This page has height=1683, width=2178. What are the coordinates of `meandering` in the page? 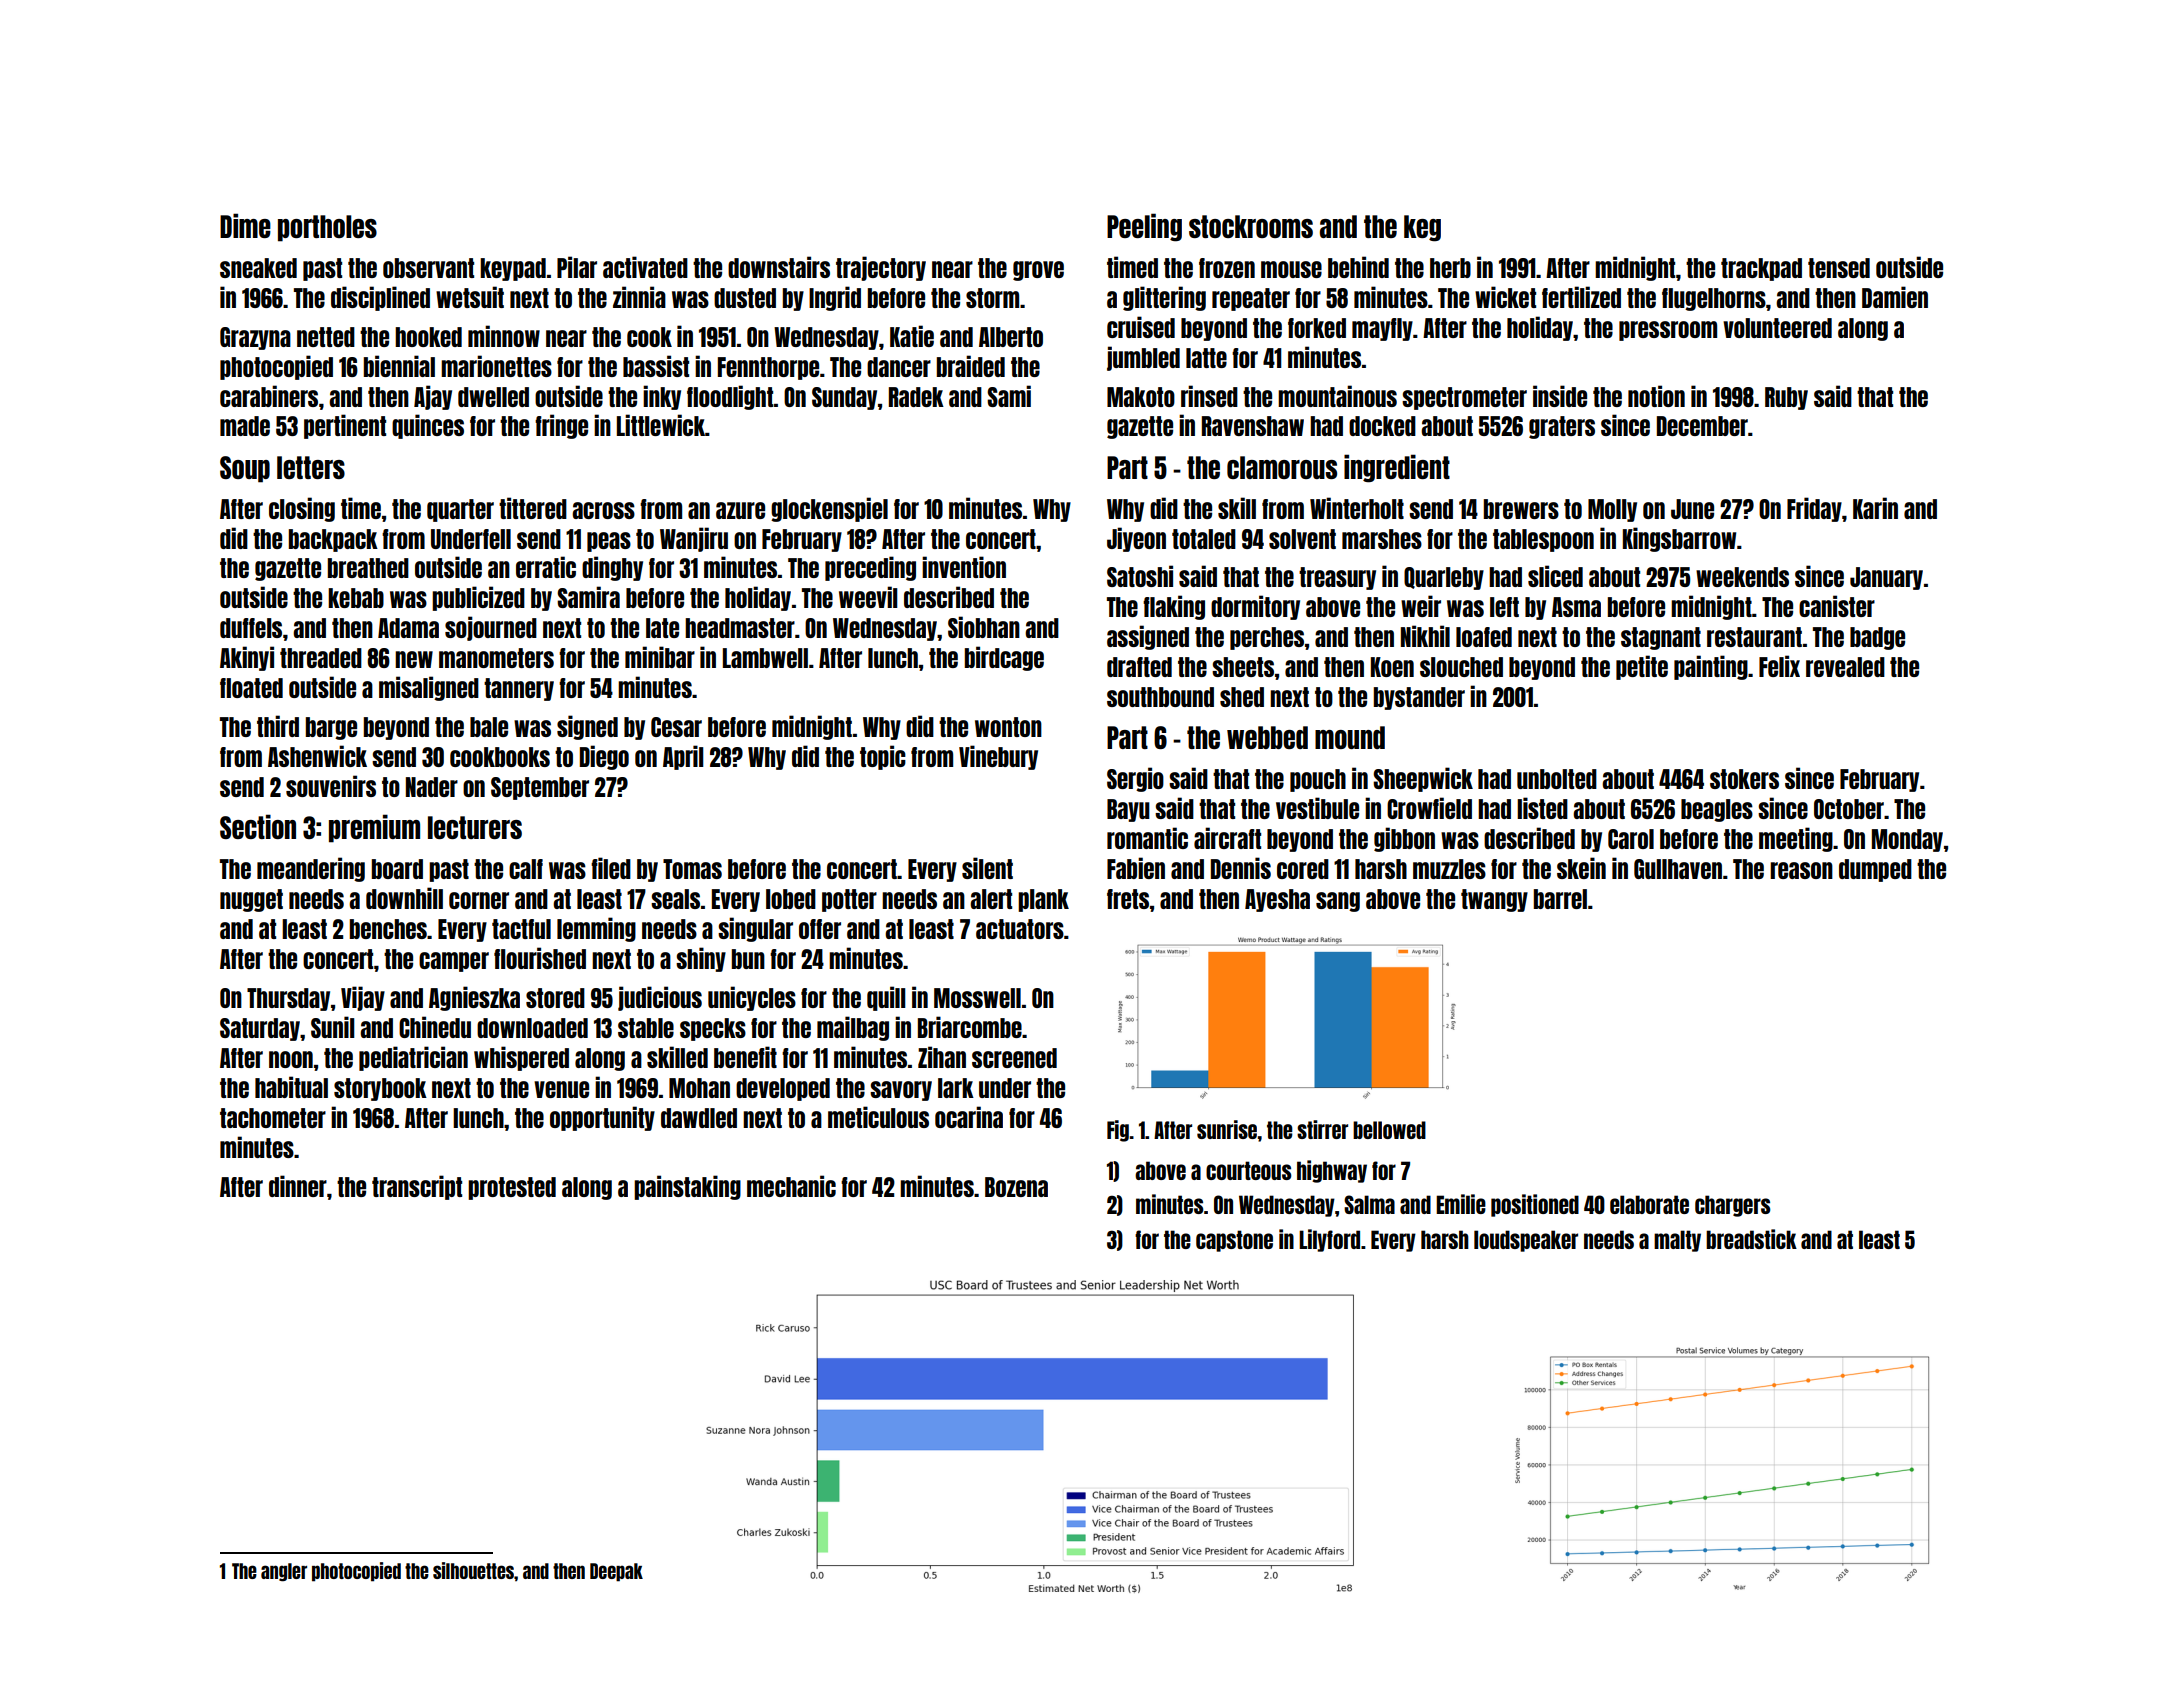 It's located at (311, 869).
